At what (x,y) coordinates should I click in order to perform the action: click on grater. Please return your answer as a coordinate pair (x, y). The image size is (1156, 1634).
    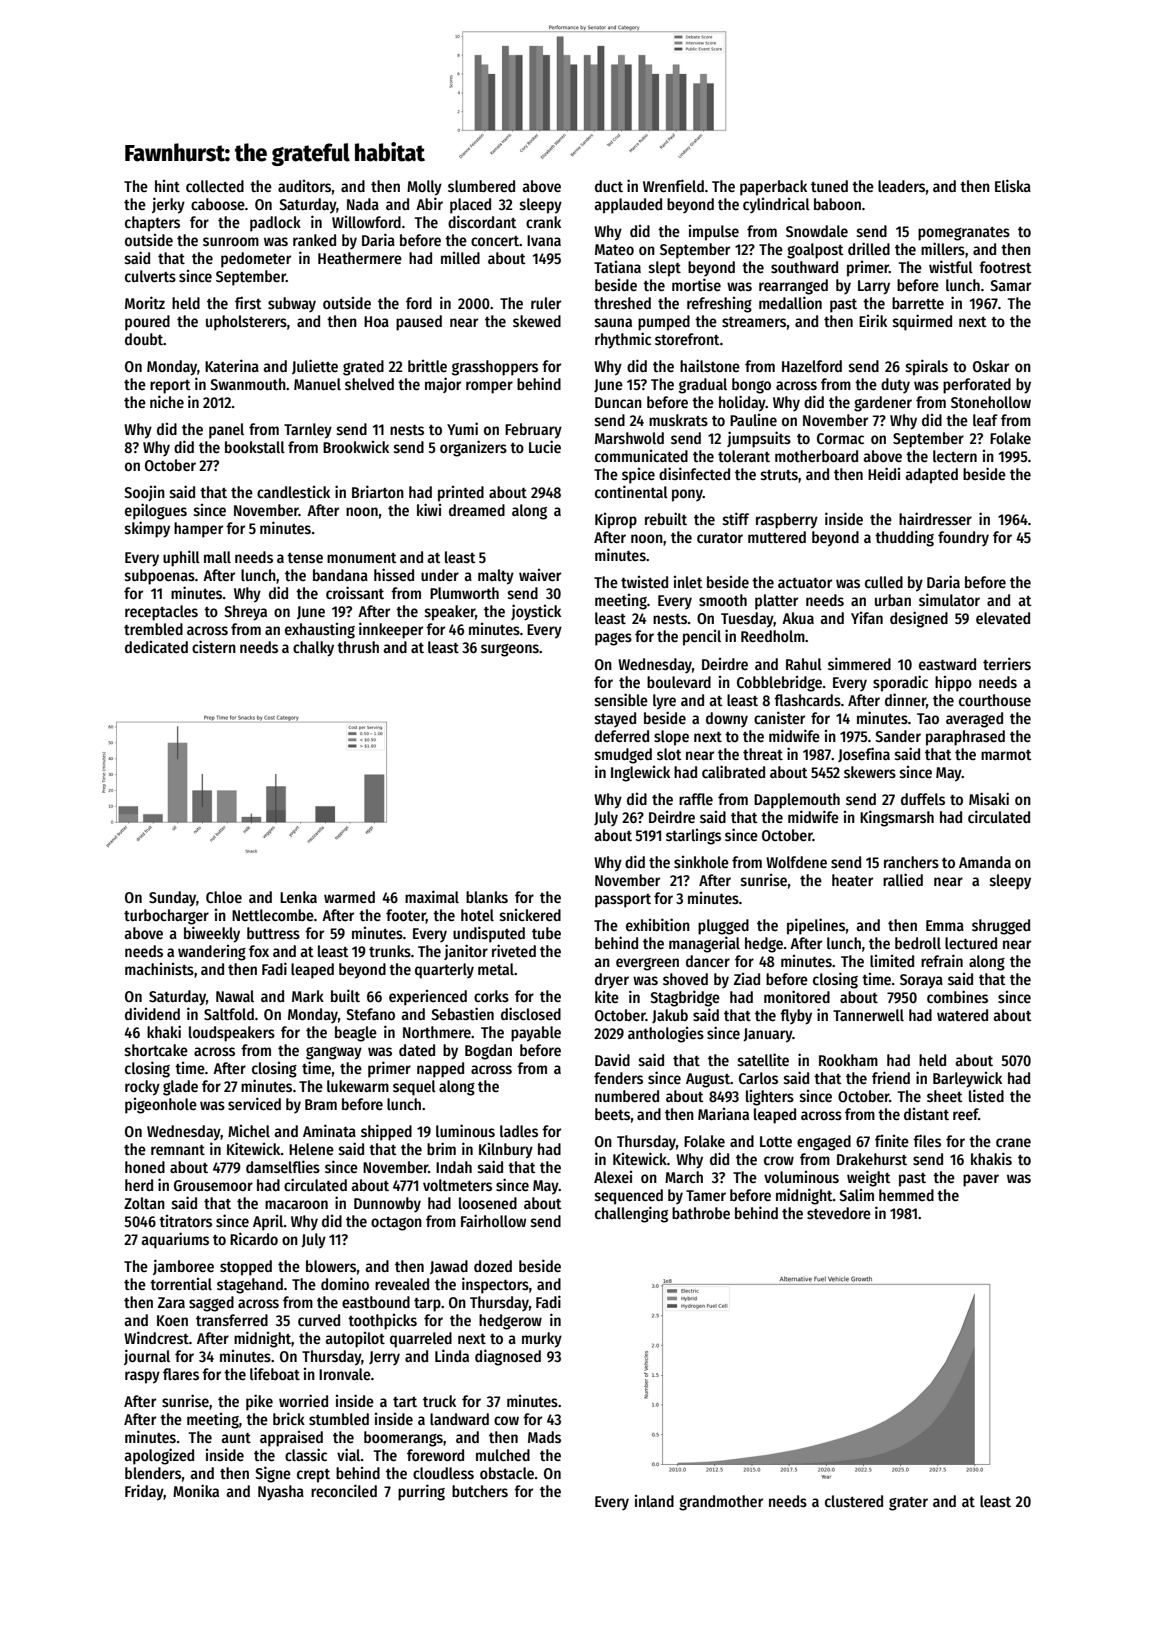
    Looking at the image, I should click on (908, 1504).
